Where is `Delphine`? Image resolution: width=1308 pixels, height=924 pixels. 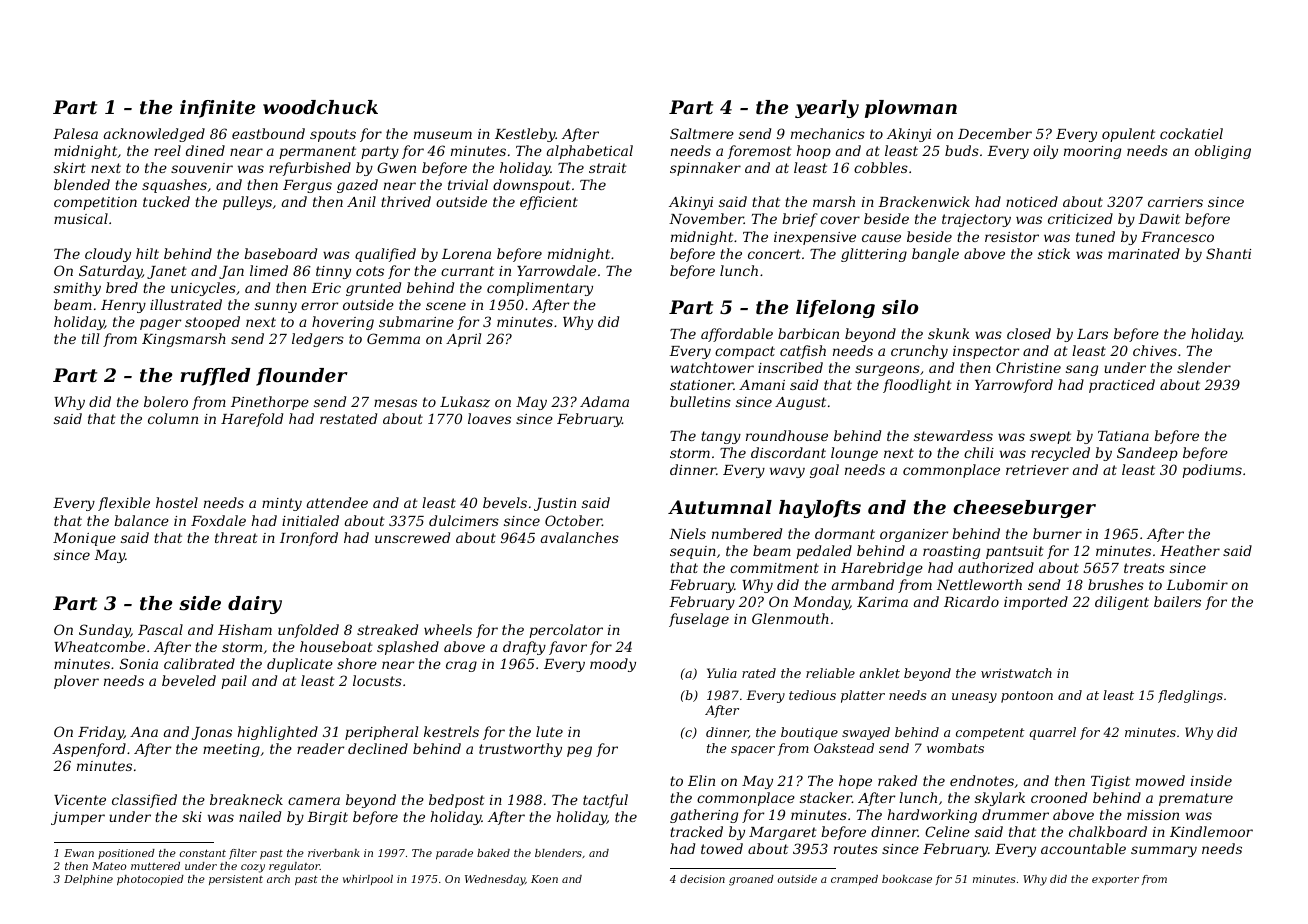
Delphine is located at coordinates (88, 880).
